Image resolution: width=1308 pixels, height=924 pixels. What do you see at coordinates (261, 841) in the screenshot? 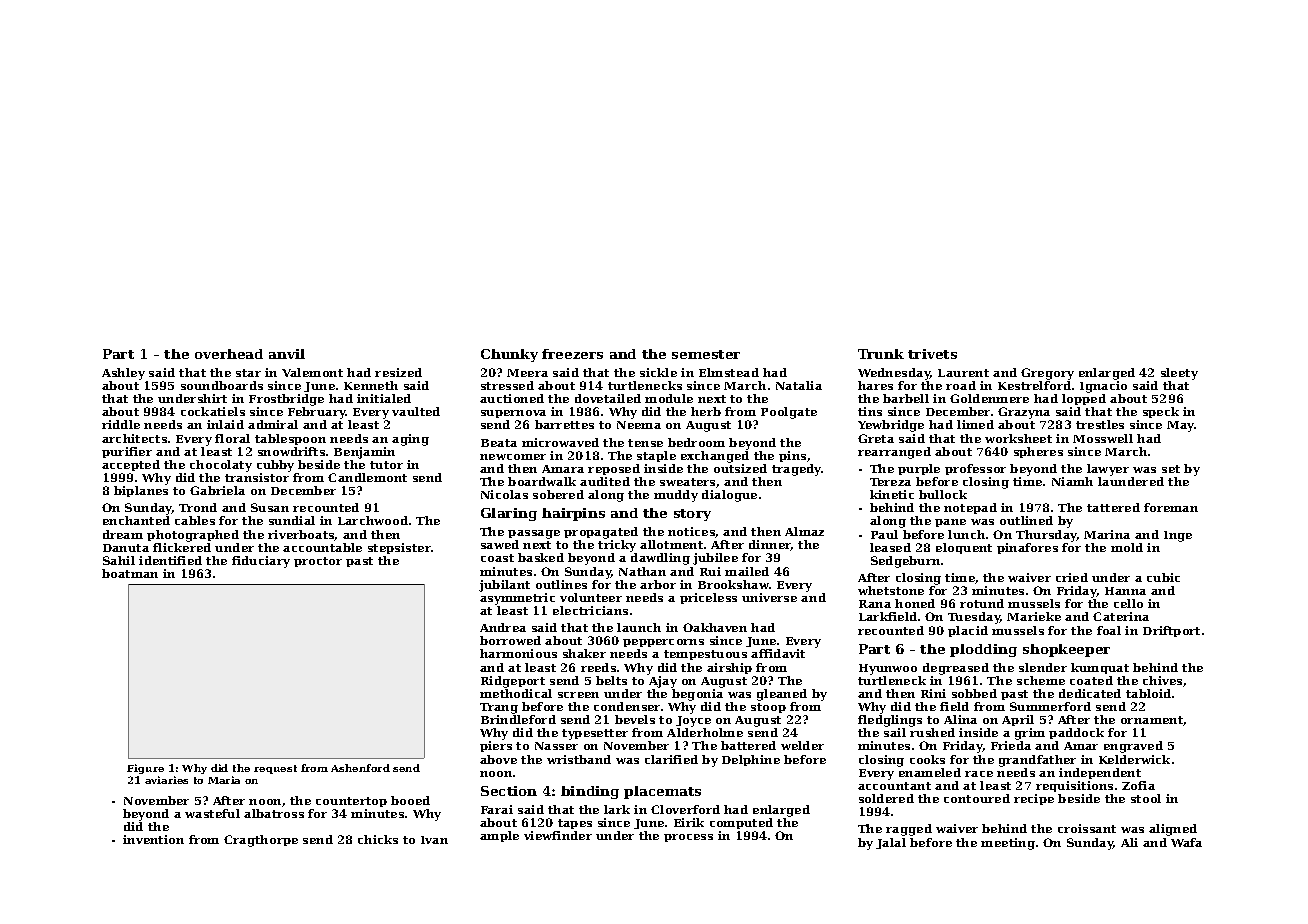
I see `Cragthorpe` at bounding box center [261, 841].
